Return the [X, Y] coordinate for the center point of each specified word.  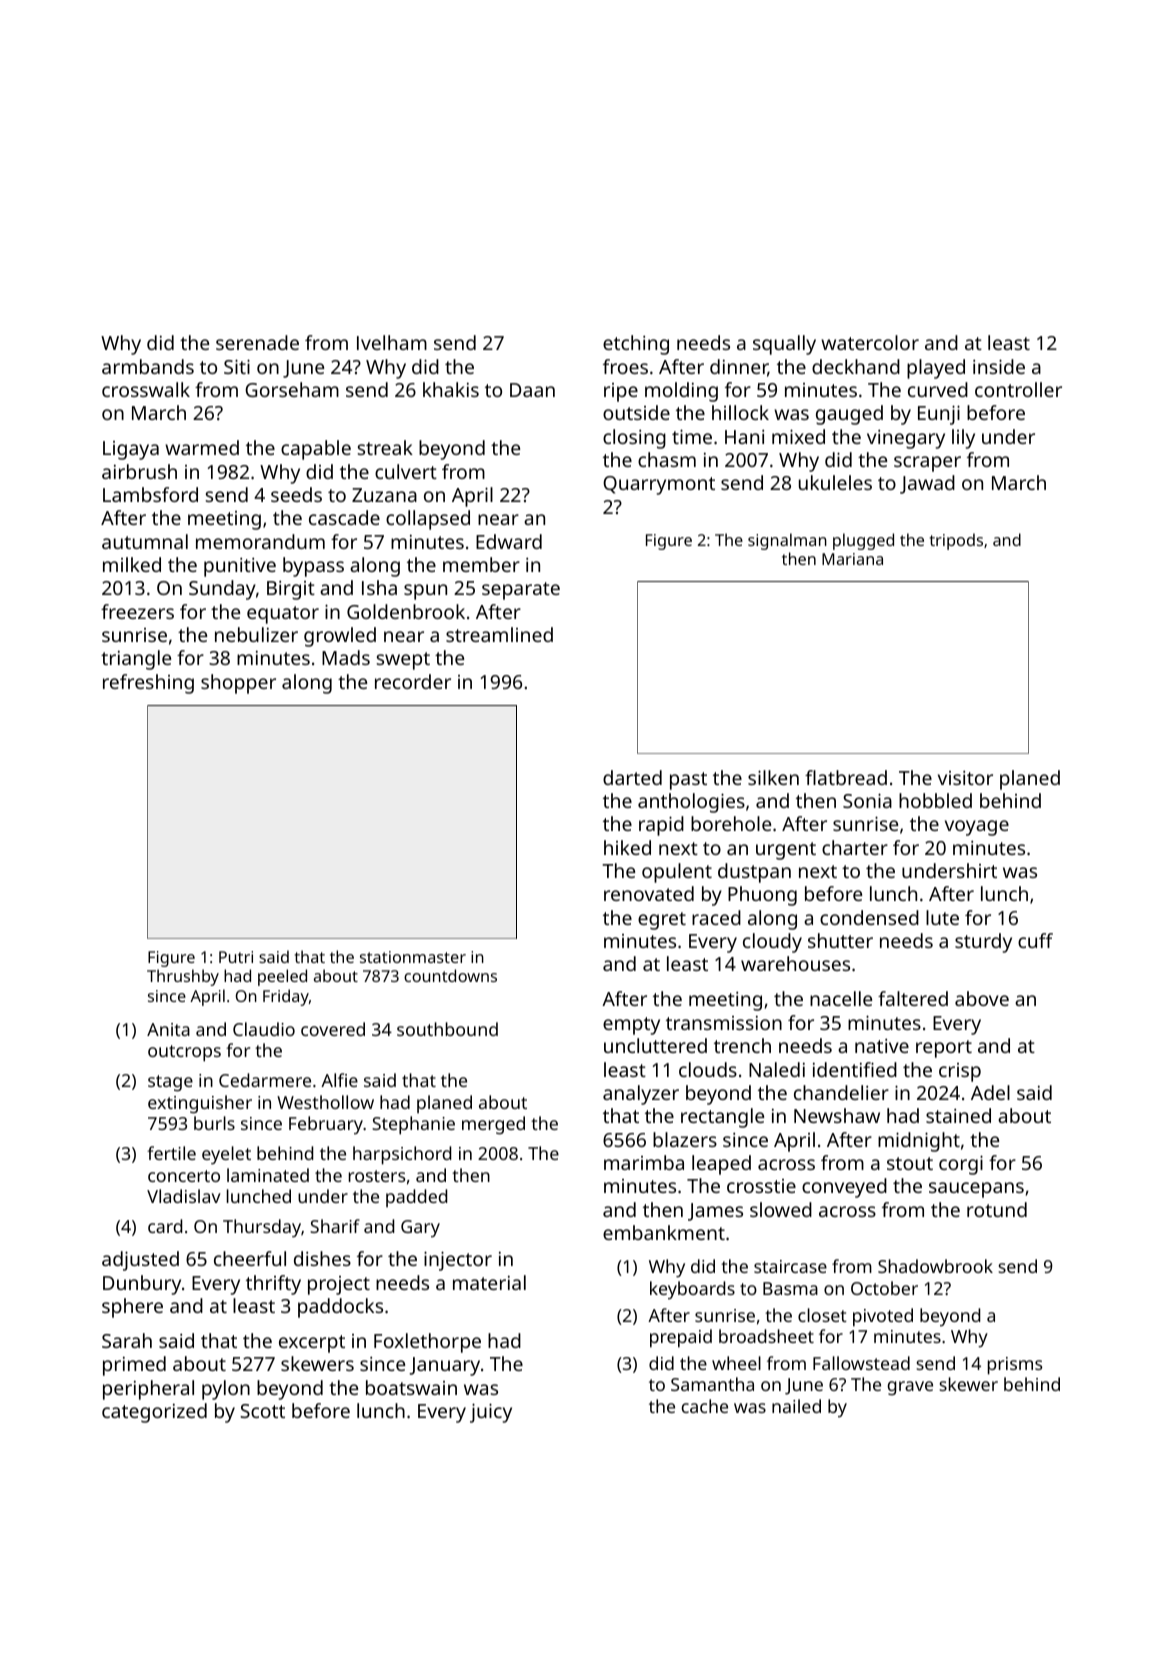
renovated [649, 893]
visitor [965, 778]
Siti [237, 366]
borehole [731, 823]
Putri [236, 957]
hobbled [935, 800]
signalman [787, 541]
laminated [268, 1175]
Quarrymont [659, 485]
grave [910, 1388]
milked [132, 564]
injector [458, 1261]
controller [1018, 389]
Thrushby [183, 977]
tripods [956, 541]
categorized [154, 1413]
